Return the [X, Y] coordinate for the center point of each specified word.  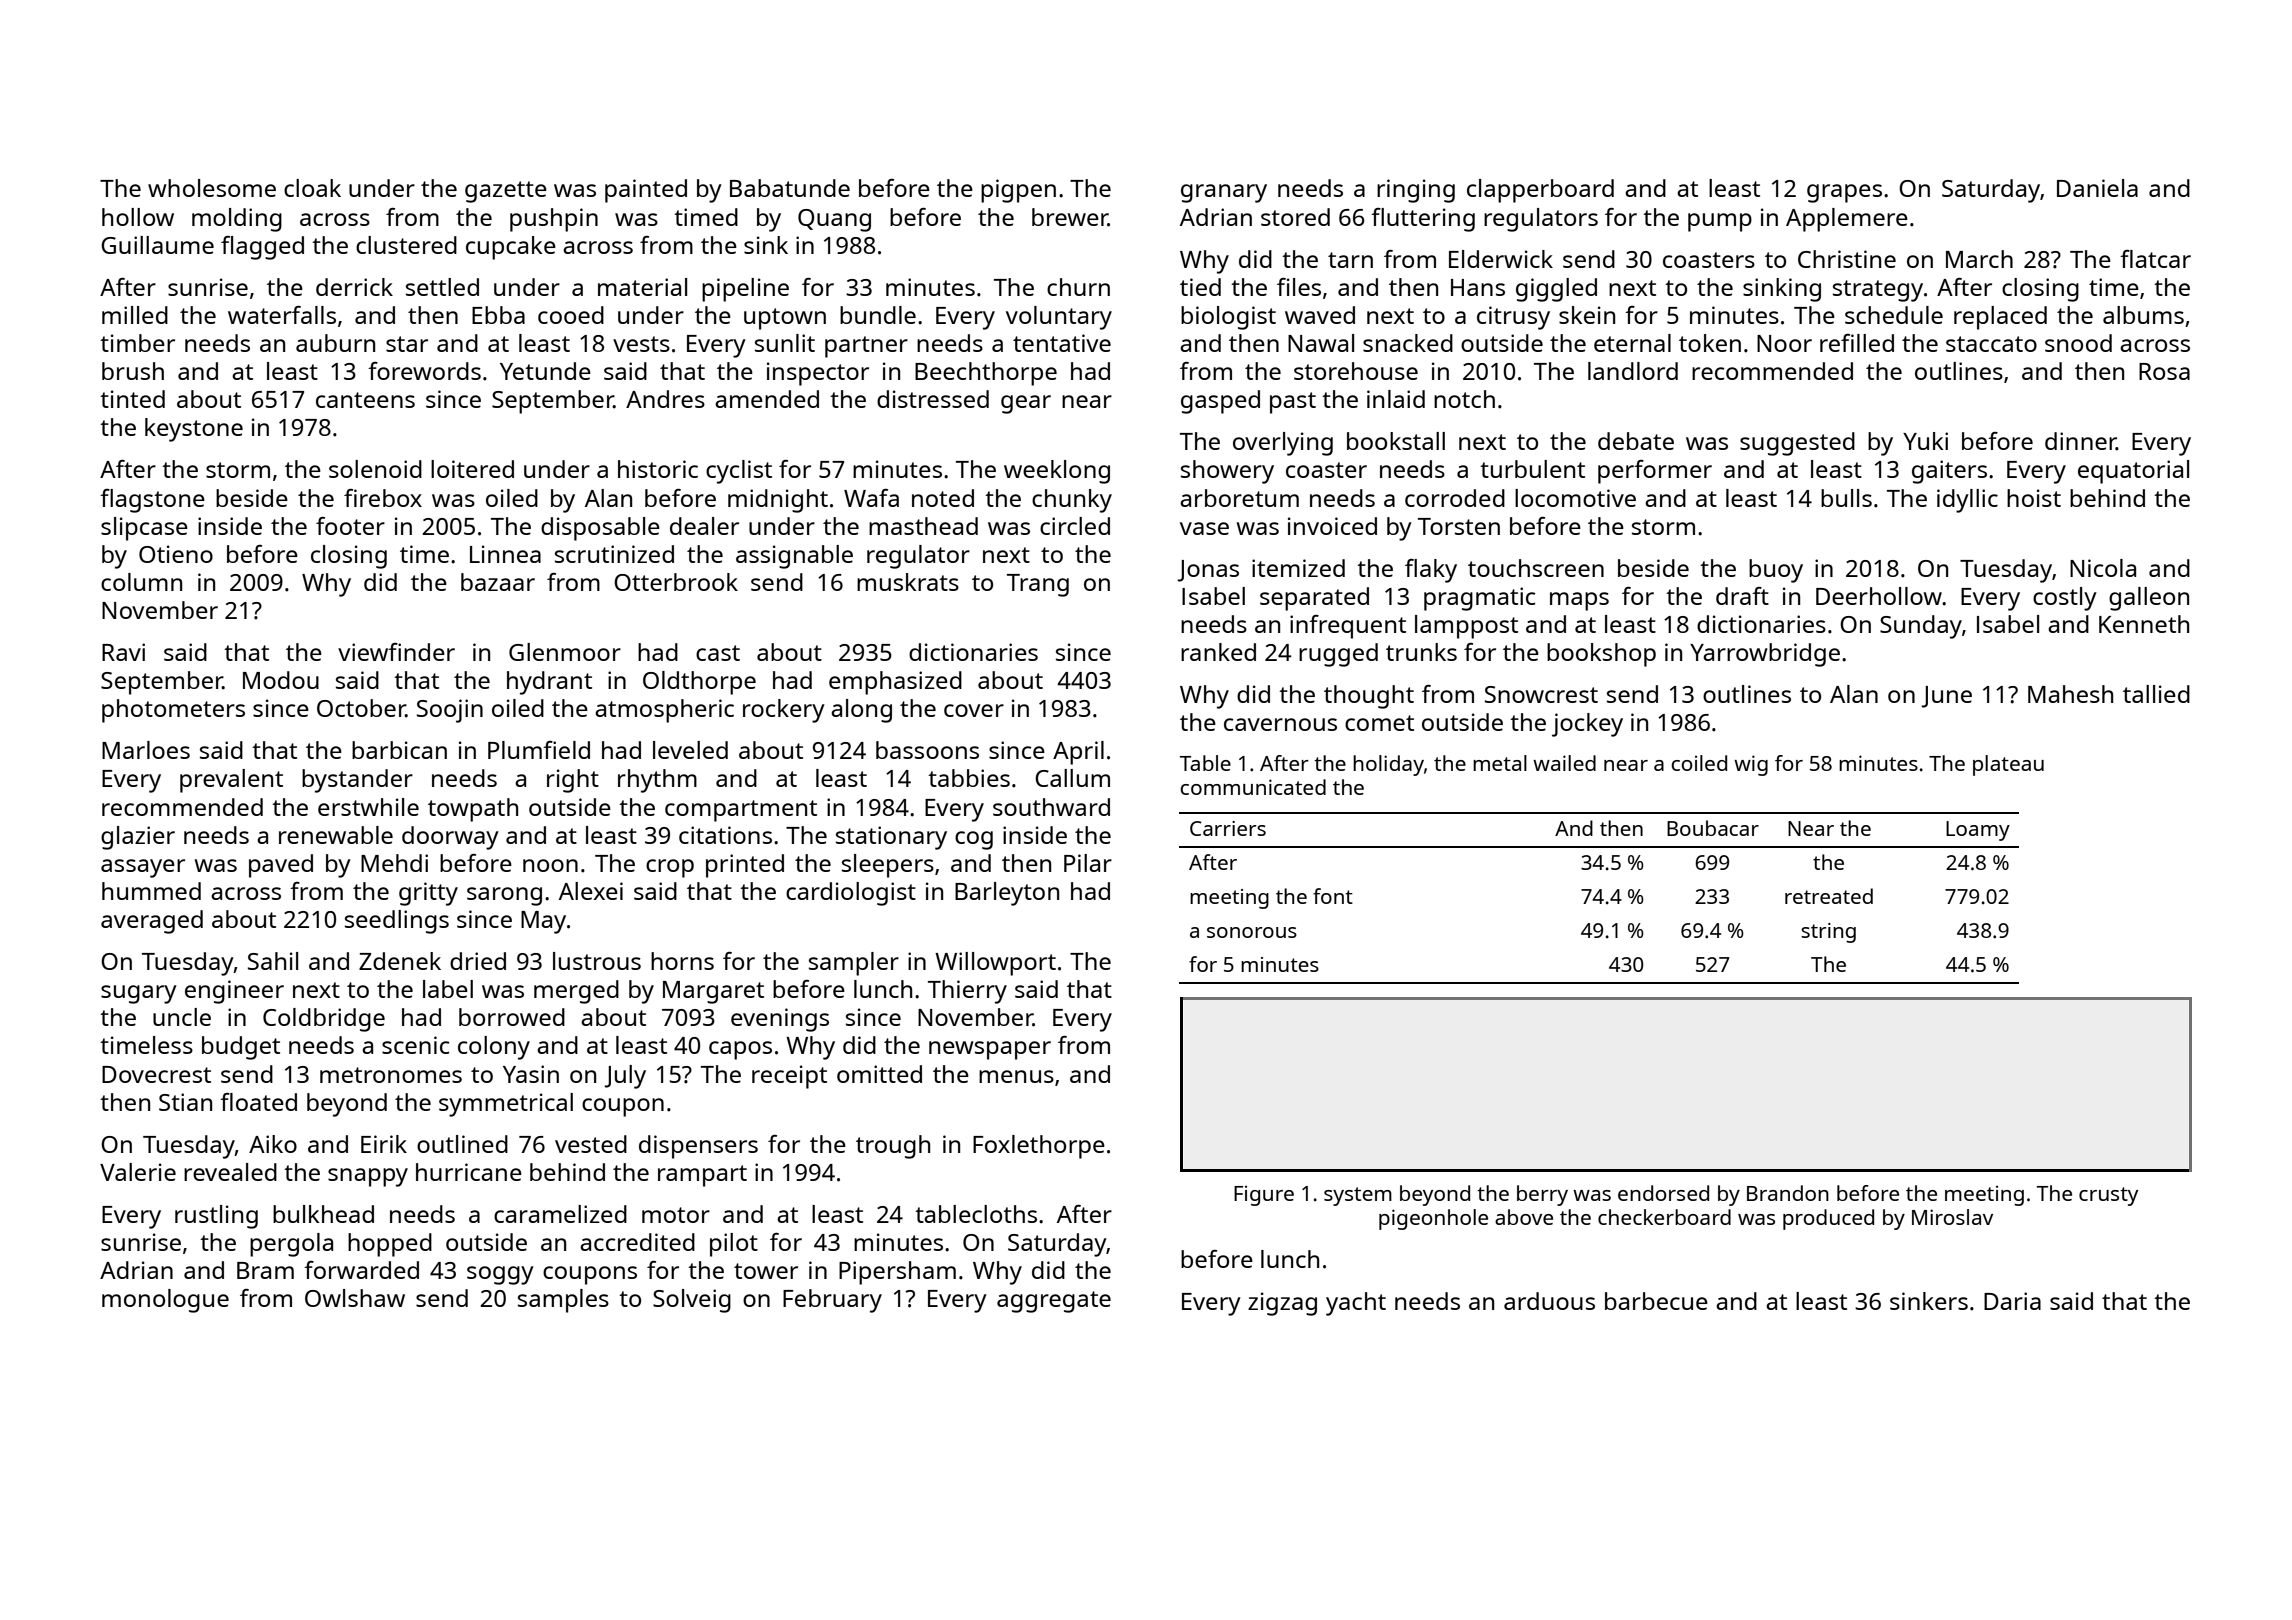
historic [658, 469]
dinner [2080, 441]
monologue [165, 1301]
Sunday [1921, 627]
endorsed [1663, 1193]
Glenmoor [565, 652]
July [625, 1077]
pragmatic [1479, 599]
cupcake [511, 248]
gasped [1220, 402]
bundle [878, 315]
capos [740, 1050]
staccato [1991, 344]
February [832, 1301]
